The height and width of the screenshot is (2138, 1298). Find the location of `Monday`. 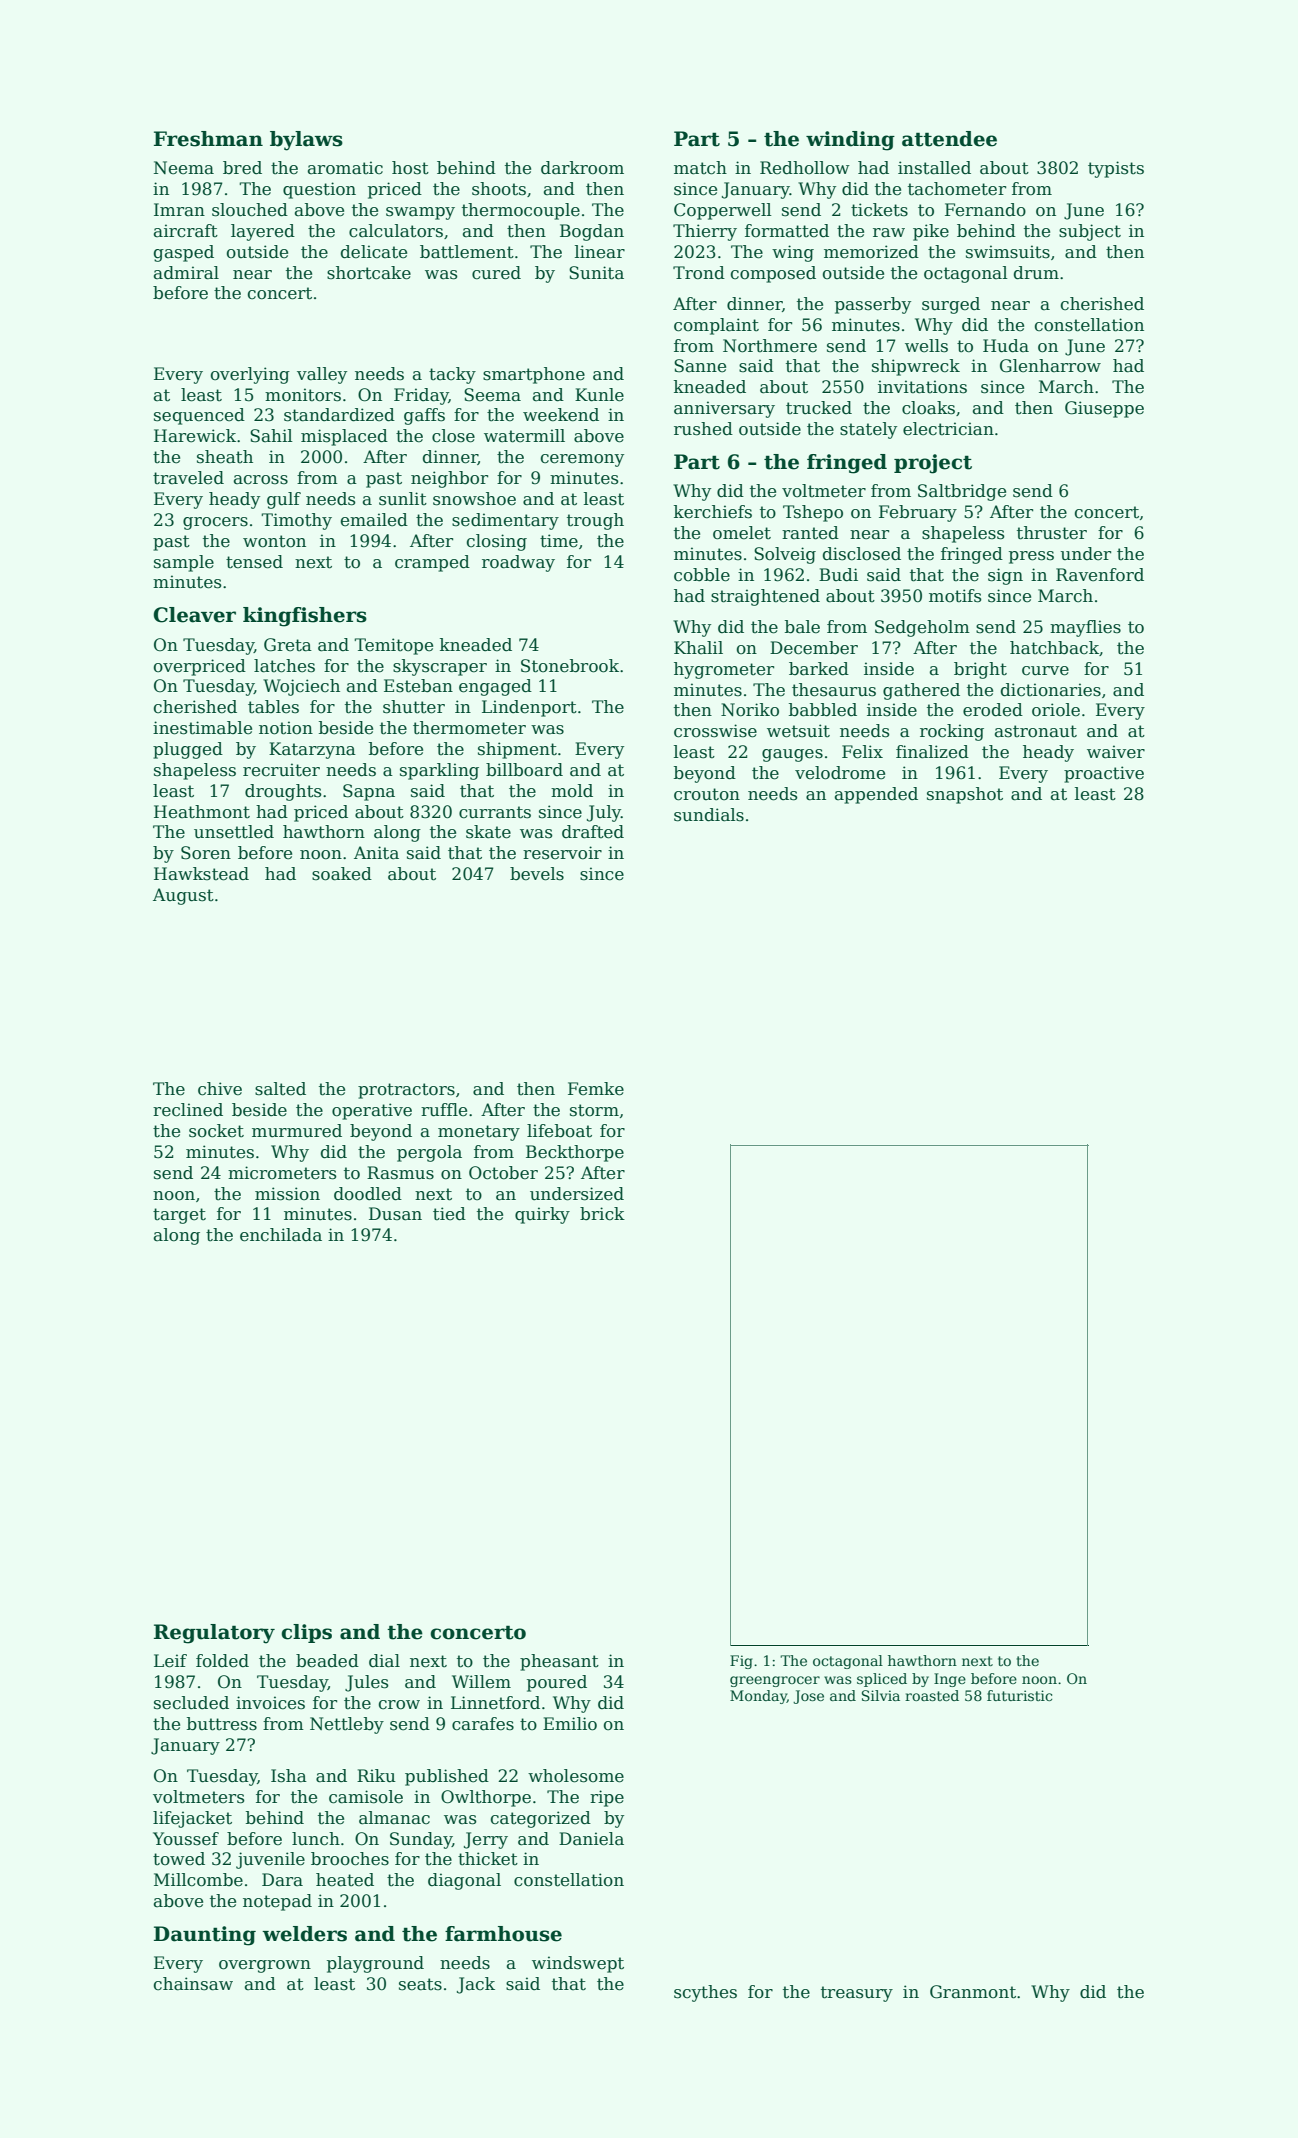

Monday is located at coordinates (758, 1697).
